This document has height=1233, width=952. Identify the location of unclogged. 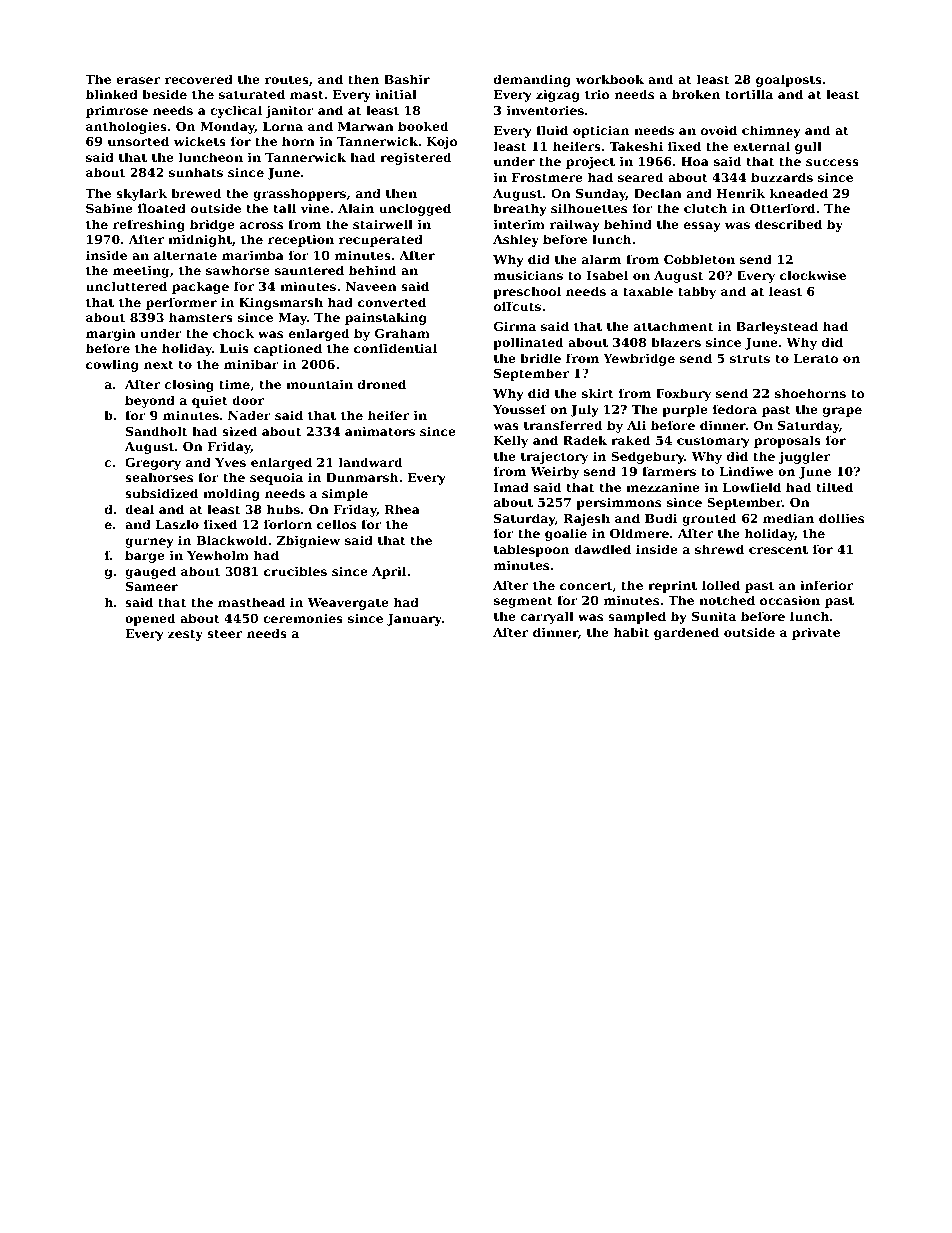
(415, 209).
